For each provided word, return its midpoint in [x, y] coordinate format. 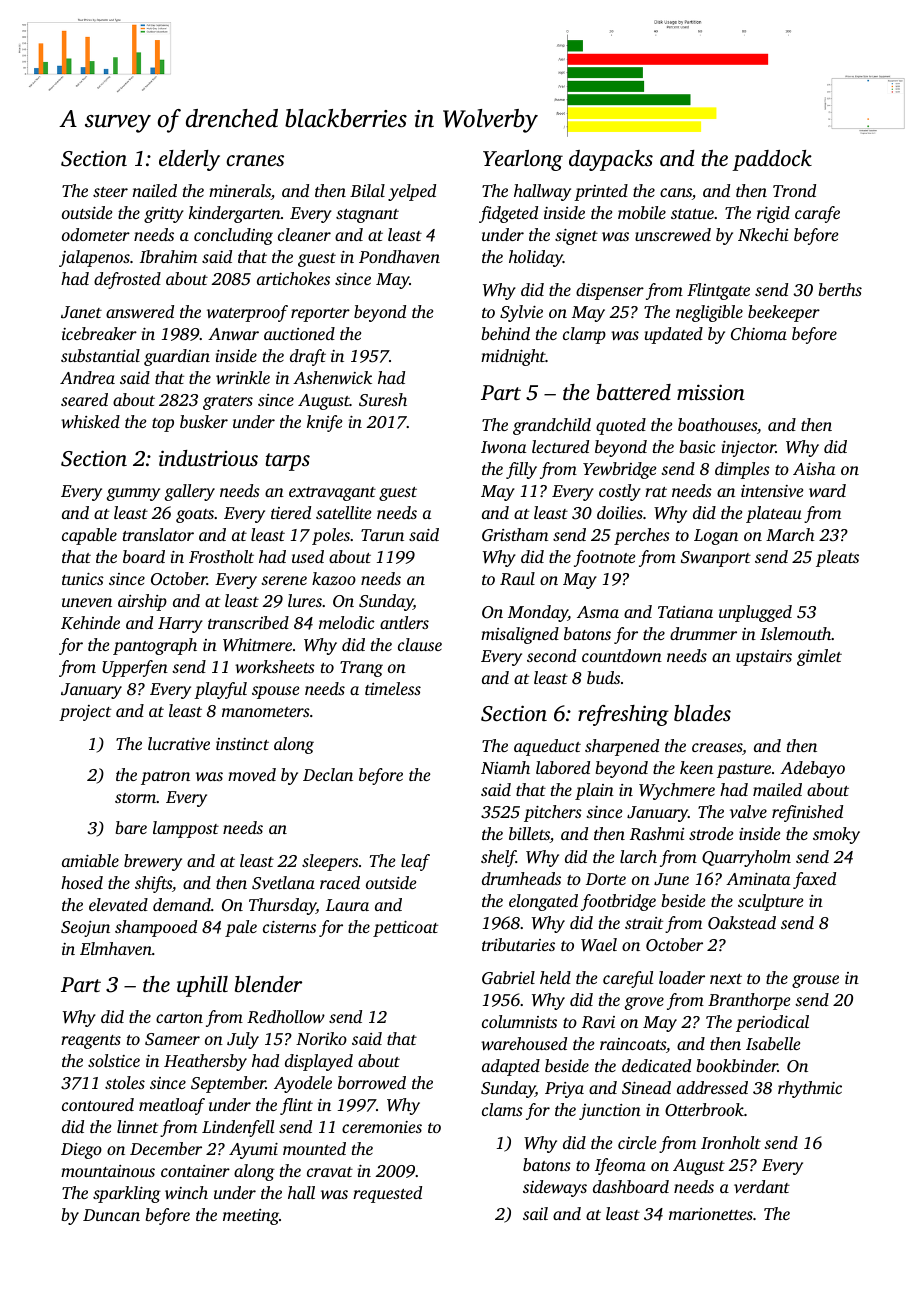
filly [521, 470]
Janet [81, 312]
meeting [251, 1217]
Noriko [321, 1038]
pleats [837, 558]
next [726, 979]
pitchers [553, 813]
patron [165, 778]
